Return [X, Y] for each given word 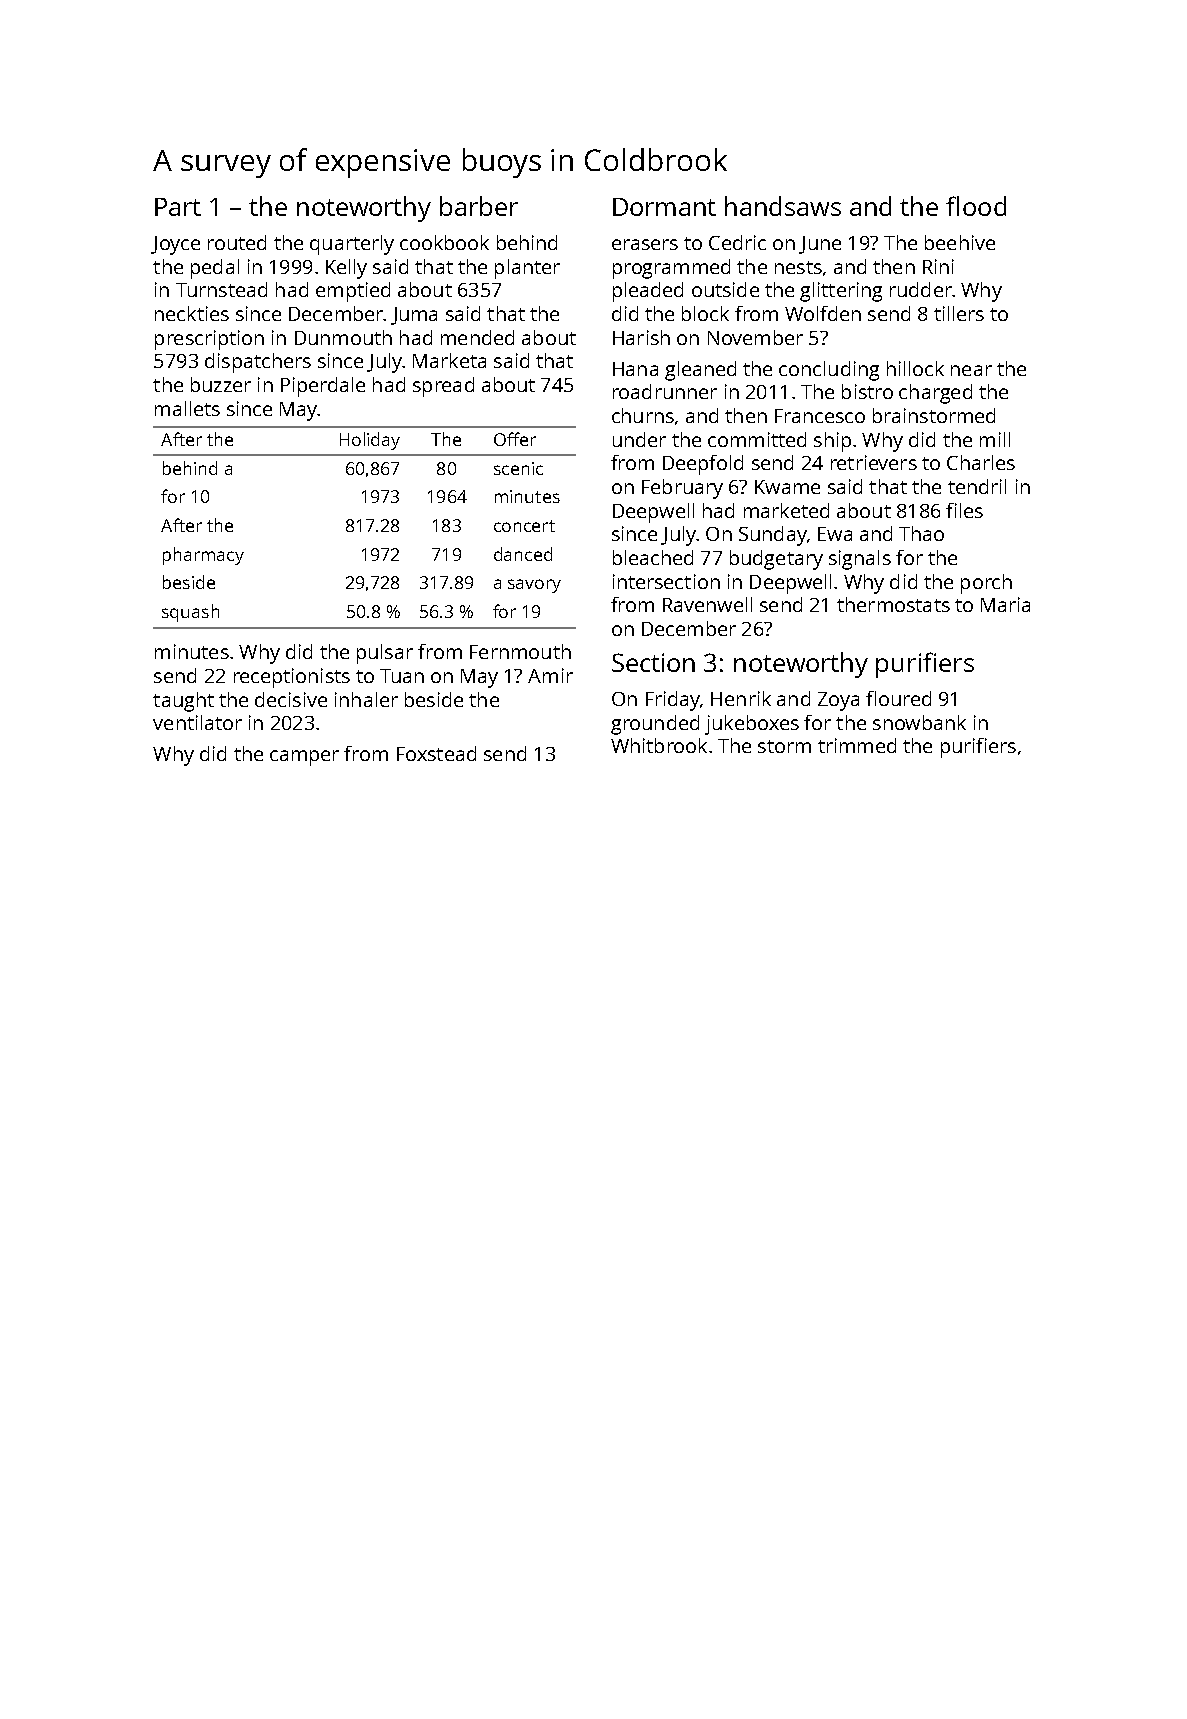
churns [643, 415]
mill [995, 439]
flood [976, 206]
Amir [550, 675]
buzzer [221, 384]
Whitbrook [659, 745]
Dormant [664, 207]
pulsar [385, 654]
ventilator [197, 722]
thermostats [893, 604]
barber [479, 206]
